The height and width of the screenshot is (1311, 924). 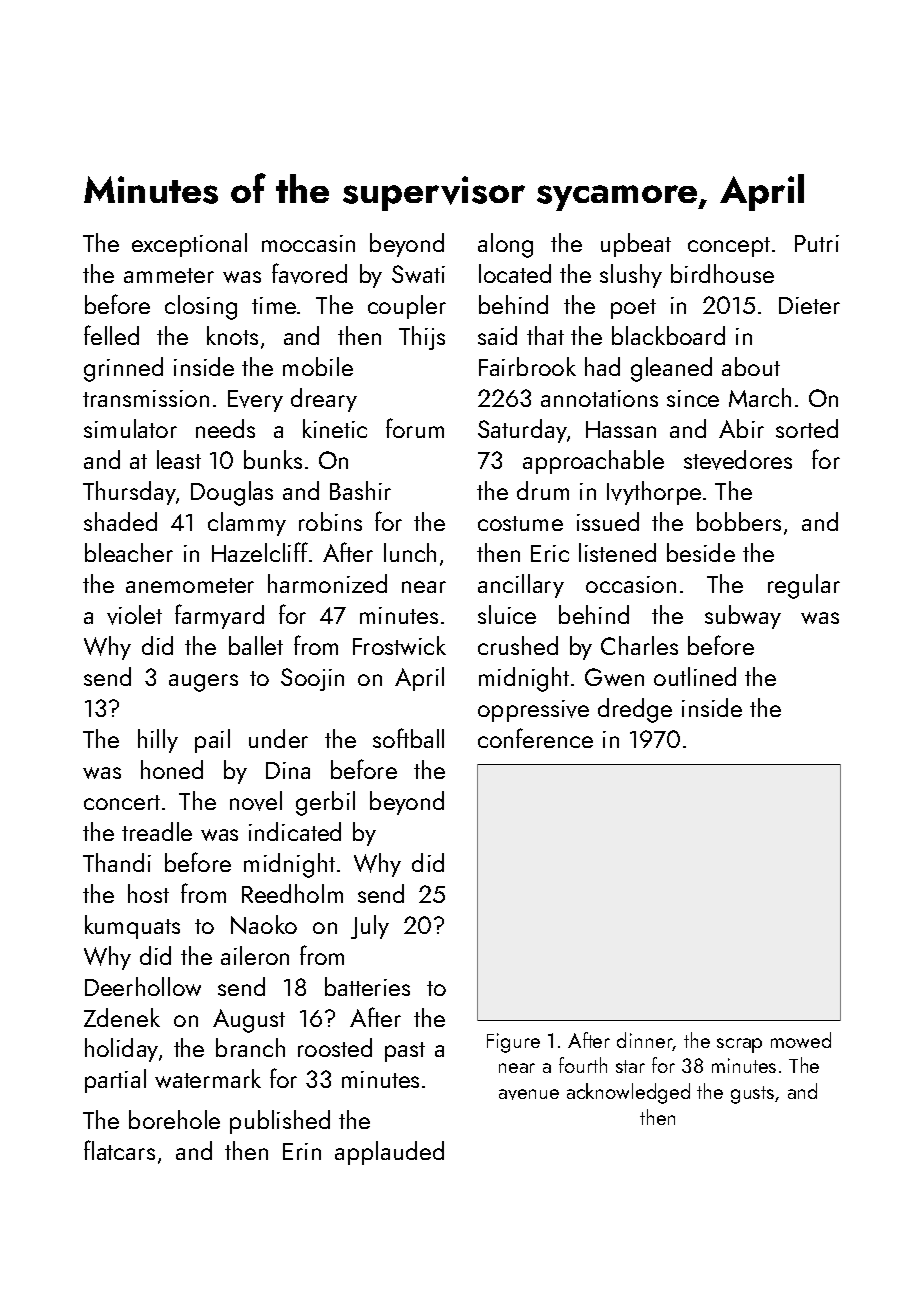 What do you see at coordinates (408, 738) in the screenshot?
I see `softball` at bounding box center [408, 738].
